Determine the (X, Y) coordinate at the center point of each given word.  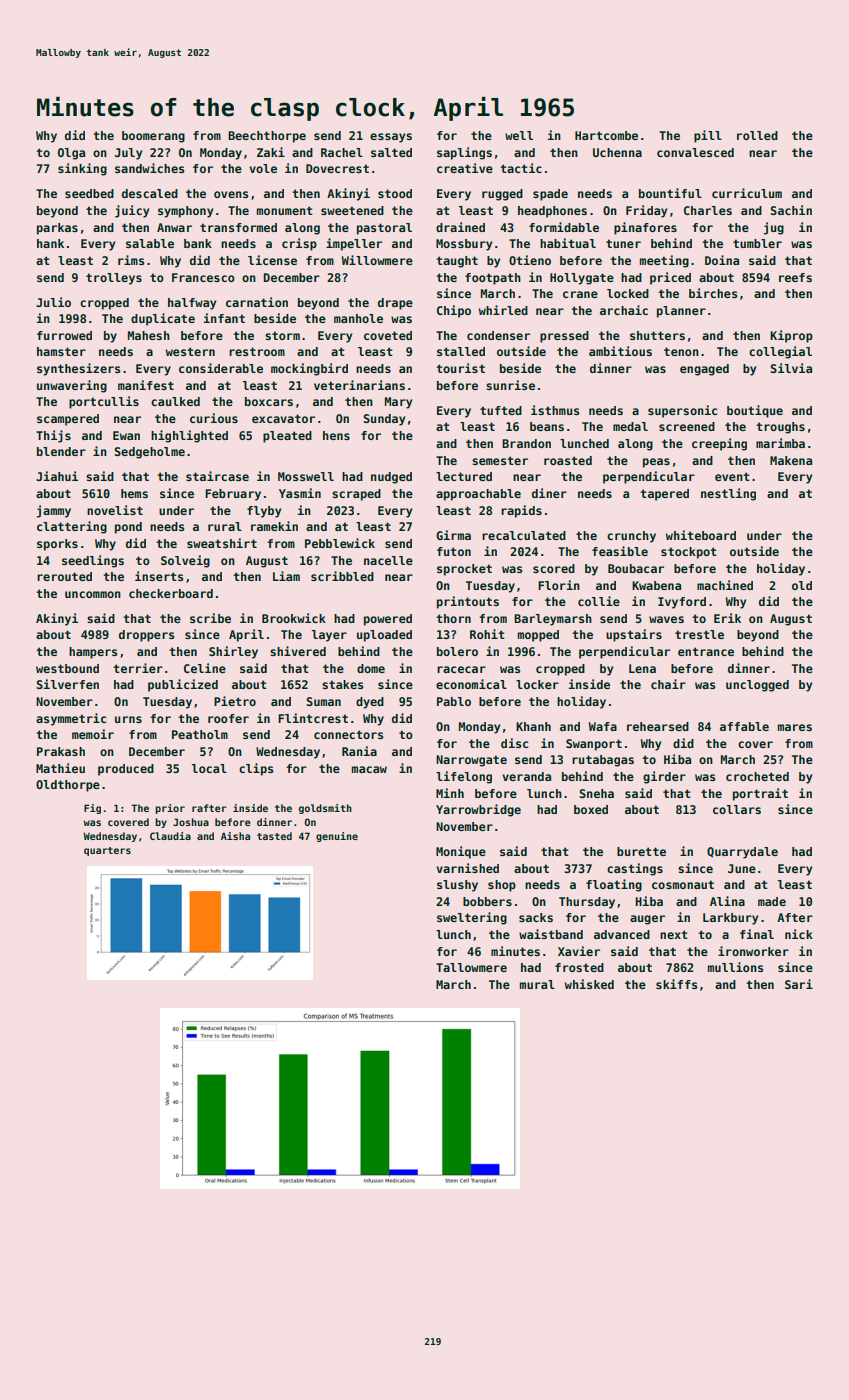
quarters (107, 851)
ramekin (274, 526)
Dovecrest (337, 168)
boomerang (153, 137)
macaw (369, 769)
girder (664, 777)
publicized (183, 685)
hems (134, 493)
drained (460, 227)
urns (128, 719)
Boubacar (636, 568)
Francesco (203, 277)
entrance (706, 651)
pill (708, 136)
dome (371, 668)
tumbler (757, 243)
